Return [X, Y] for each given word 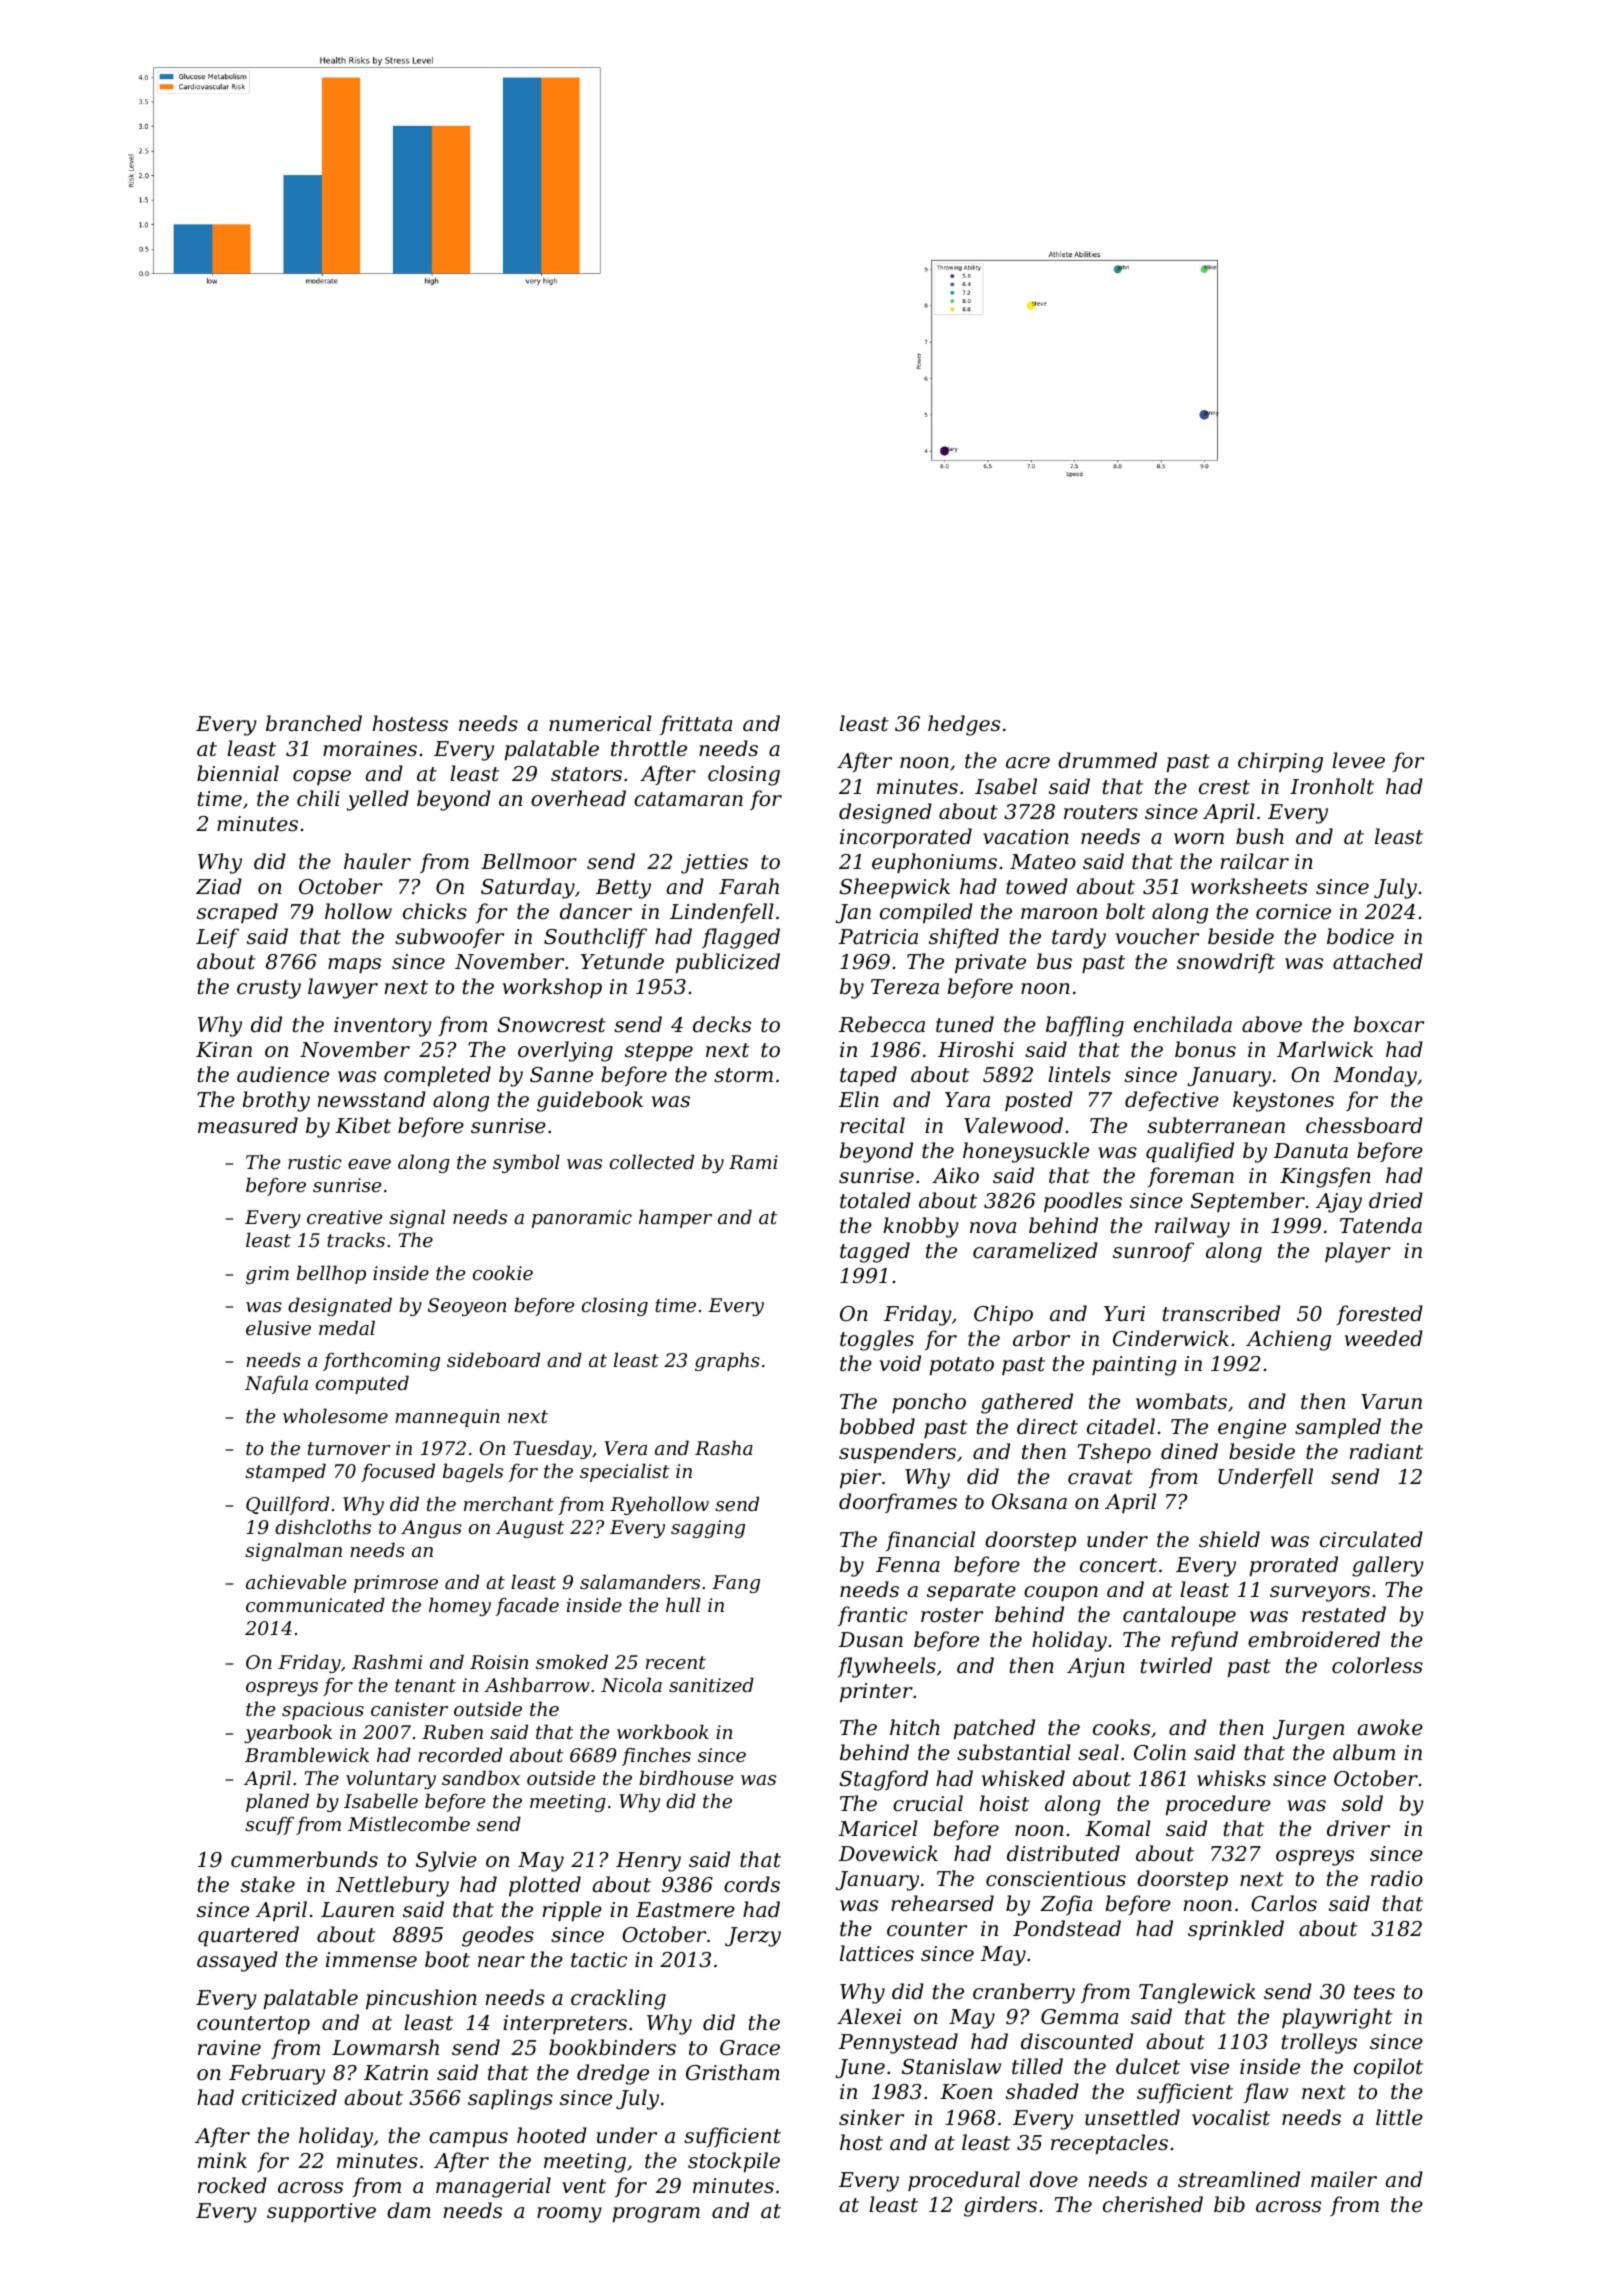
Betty [623, 889]
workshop [552, 988]
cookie [503, 1272]
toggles [877, 1340]
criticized [289, 2097]
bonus [1205, 1049]
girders [1000, 2206]
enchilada [1183, 1024]
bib [1229, 2204]
